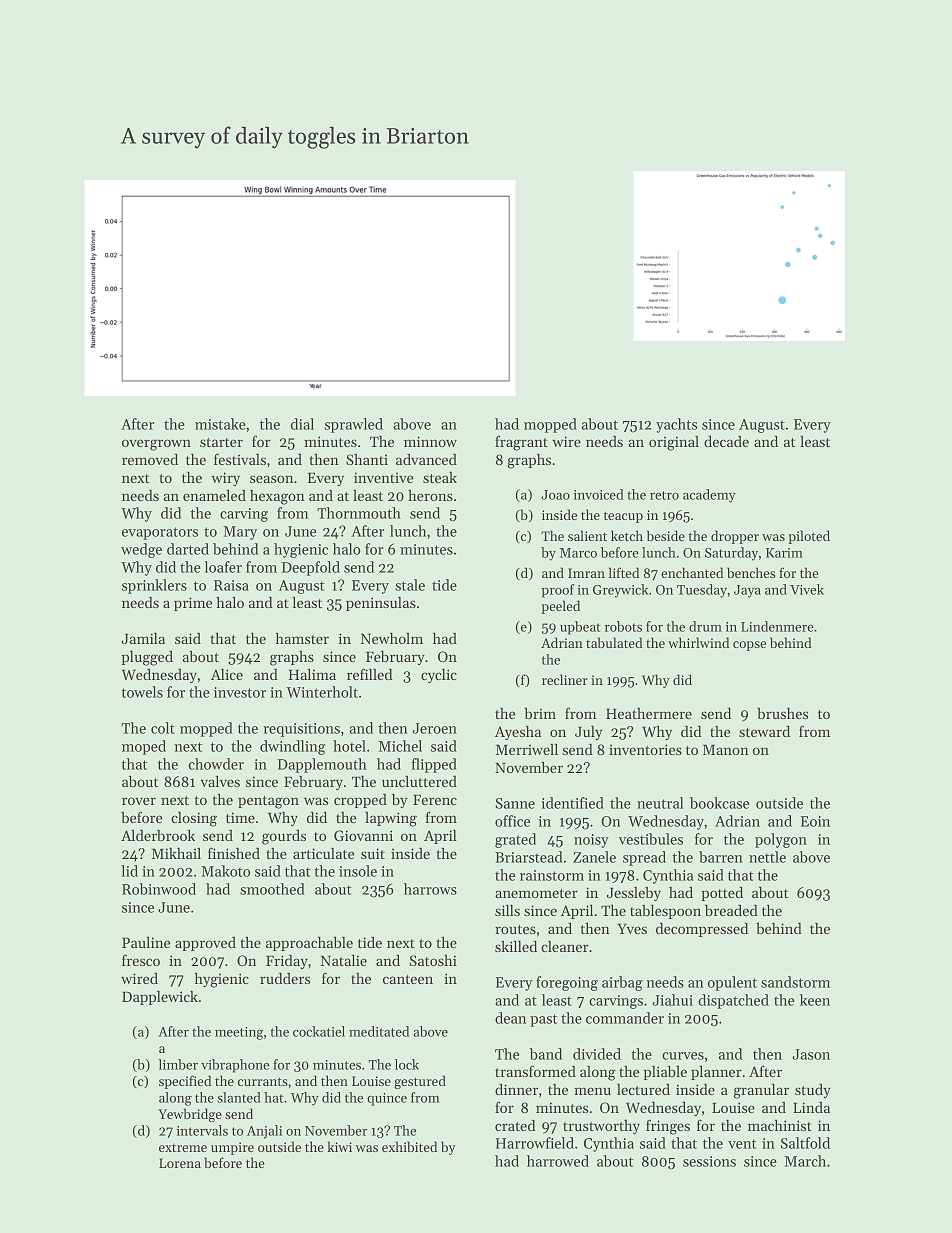 The height and width of the screenshot is (1233, 952). I want to click on Lorena, so click(180, 1163).
